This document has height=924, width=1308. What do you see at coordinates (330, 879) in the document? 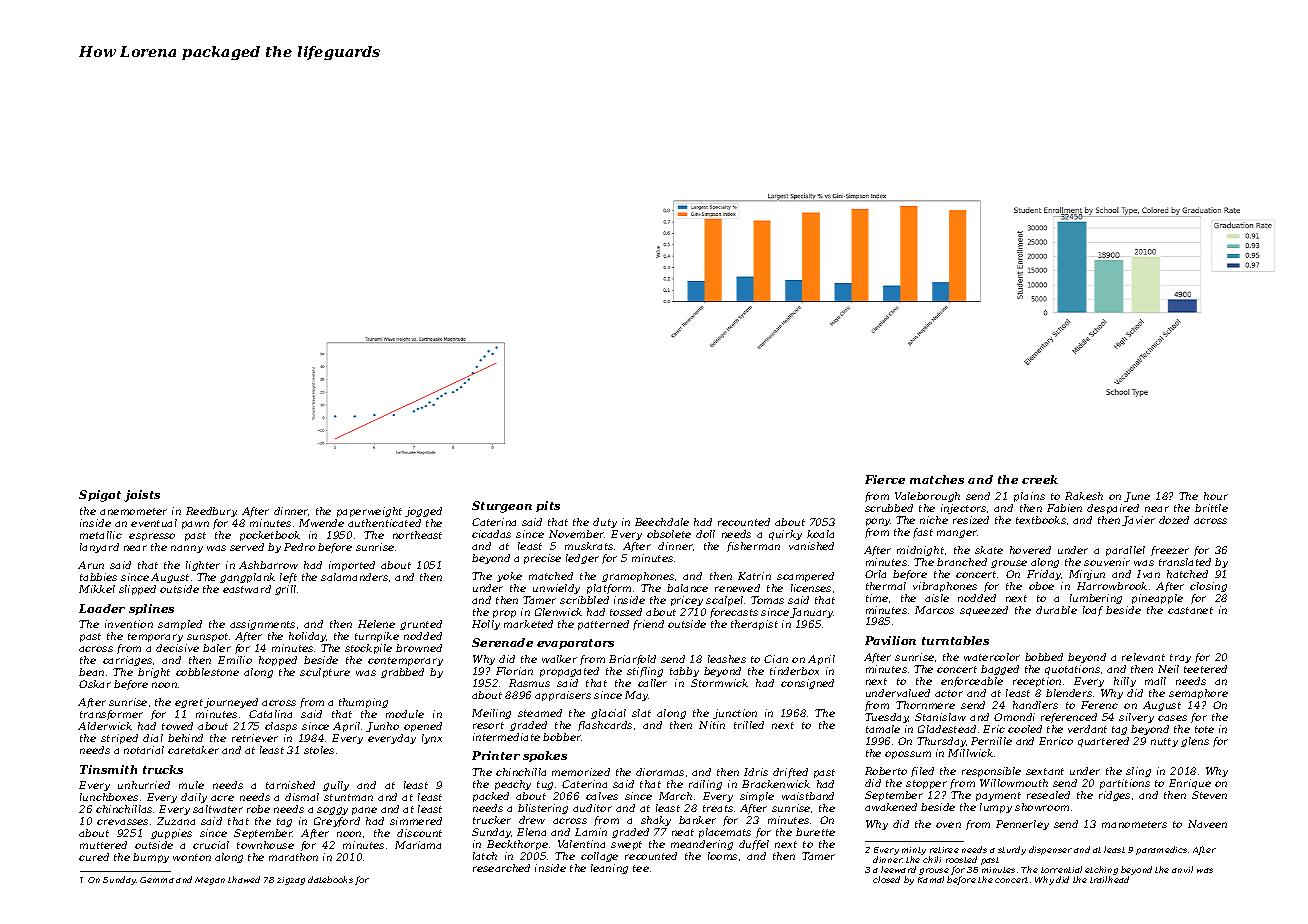
I see `datebooks` at bounding box center [330, 879].
